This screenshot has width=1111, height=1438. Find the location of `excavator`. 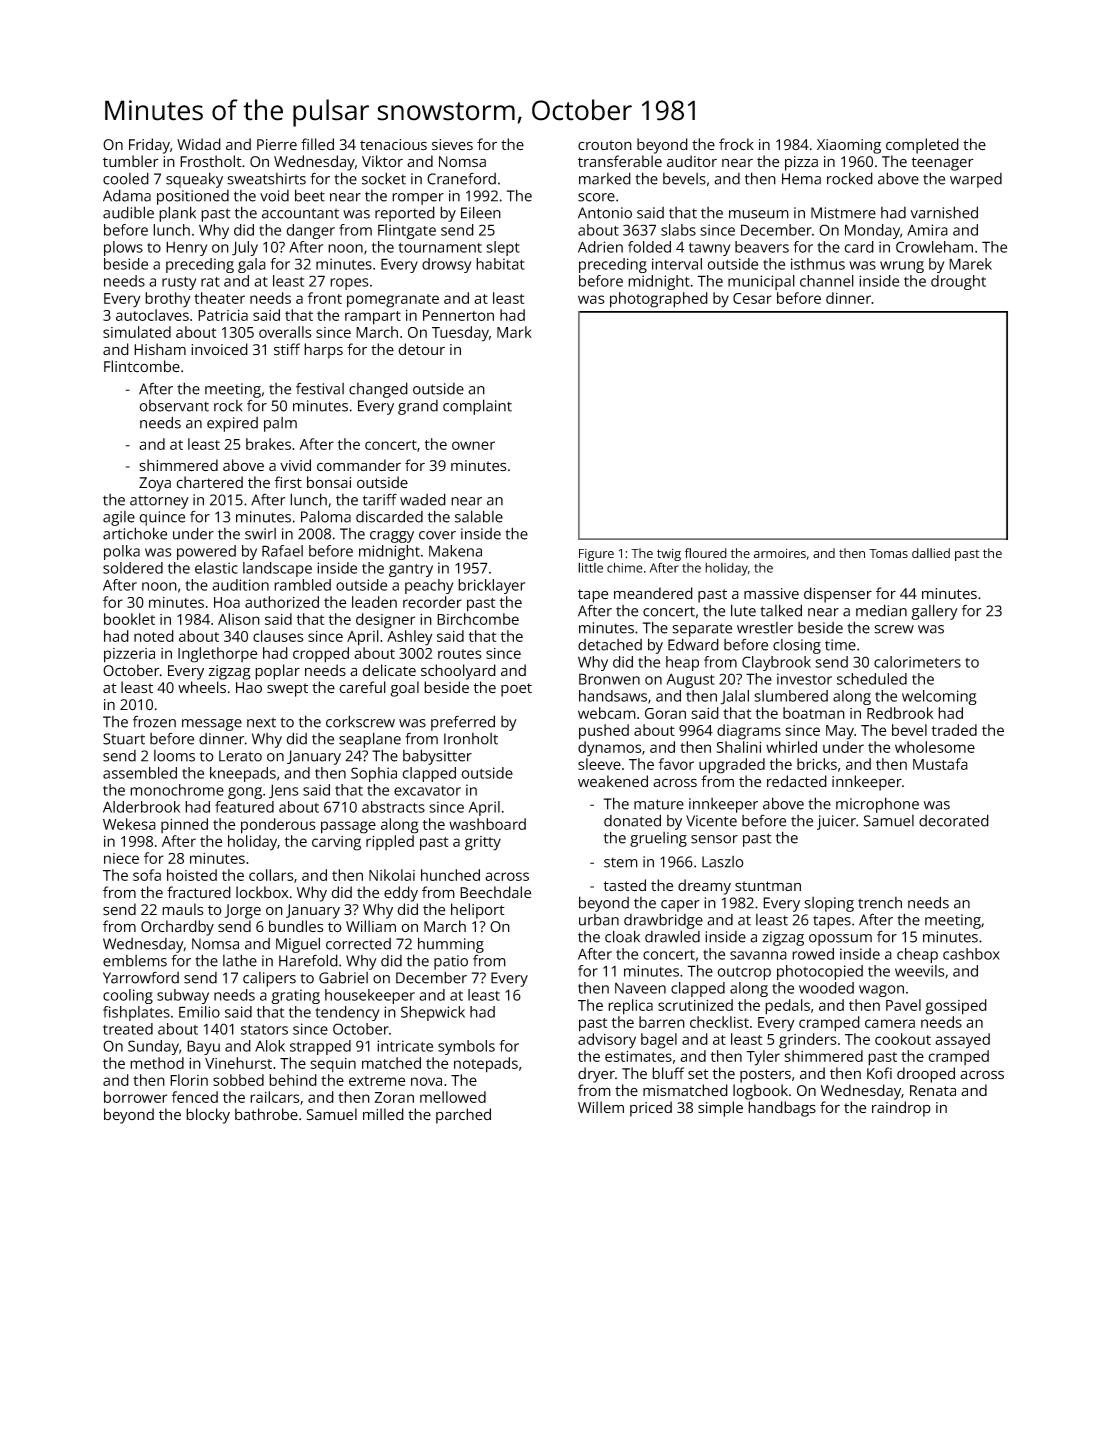

excavator is located at coordinates (427, 791).
